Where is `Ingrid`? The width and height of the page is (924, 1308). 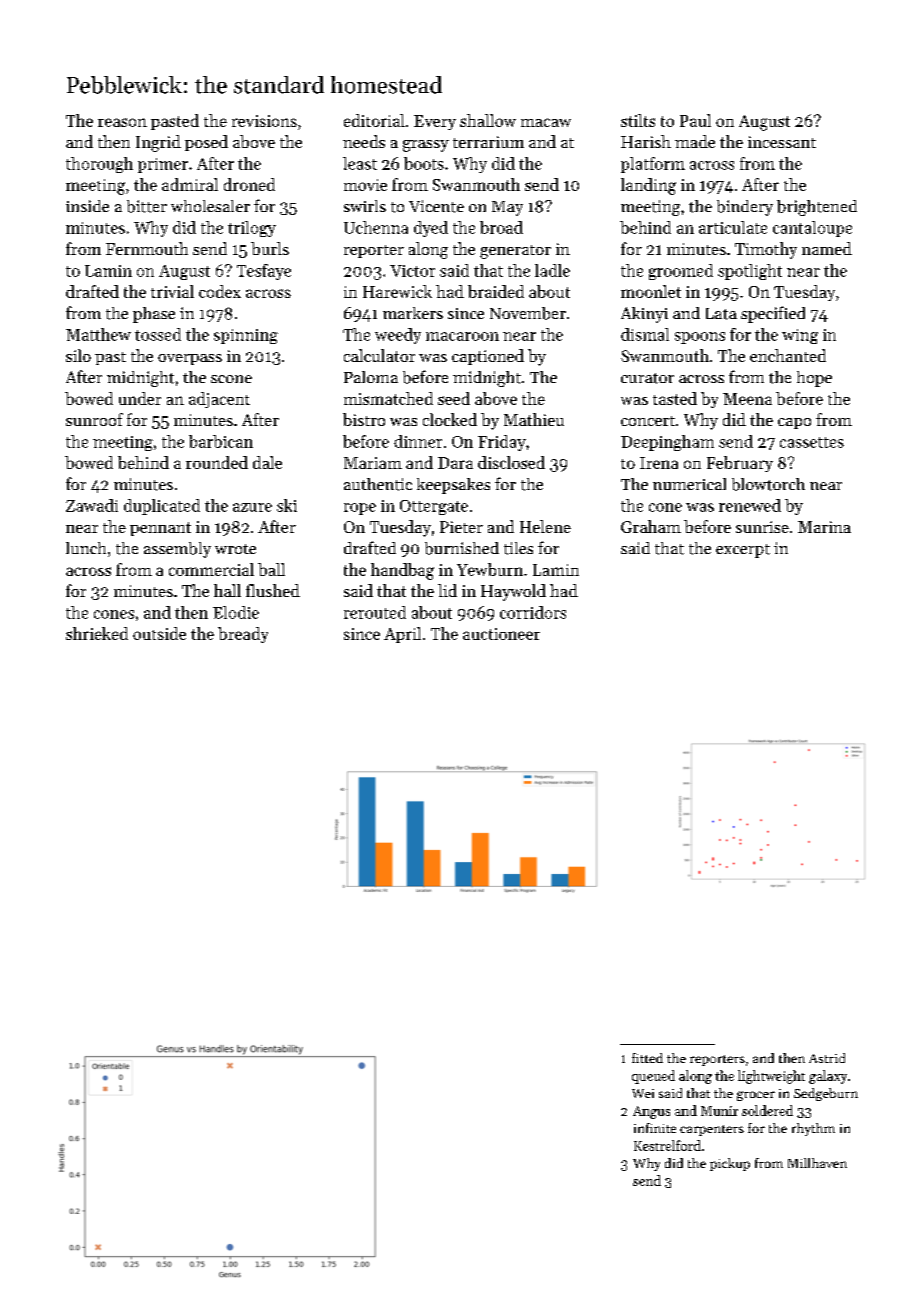
Ingrid is located at coordinates (158, 143).
